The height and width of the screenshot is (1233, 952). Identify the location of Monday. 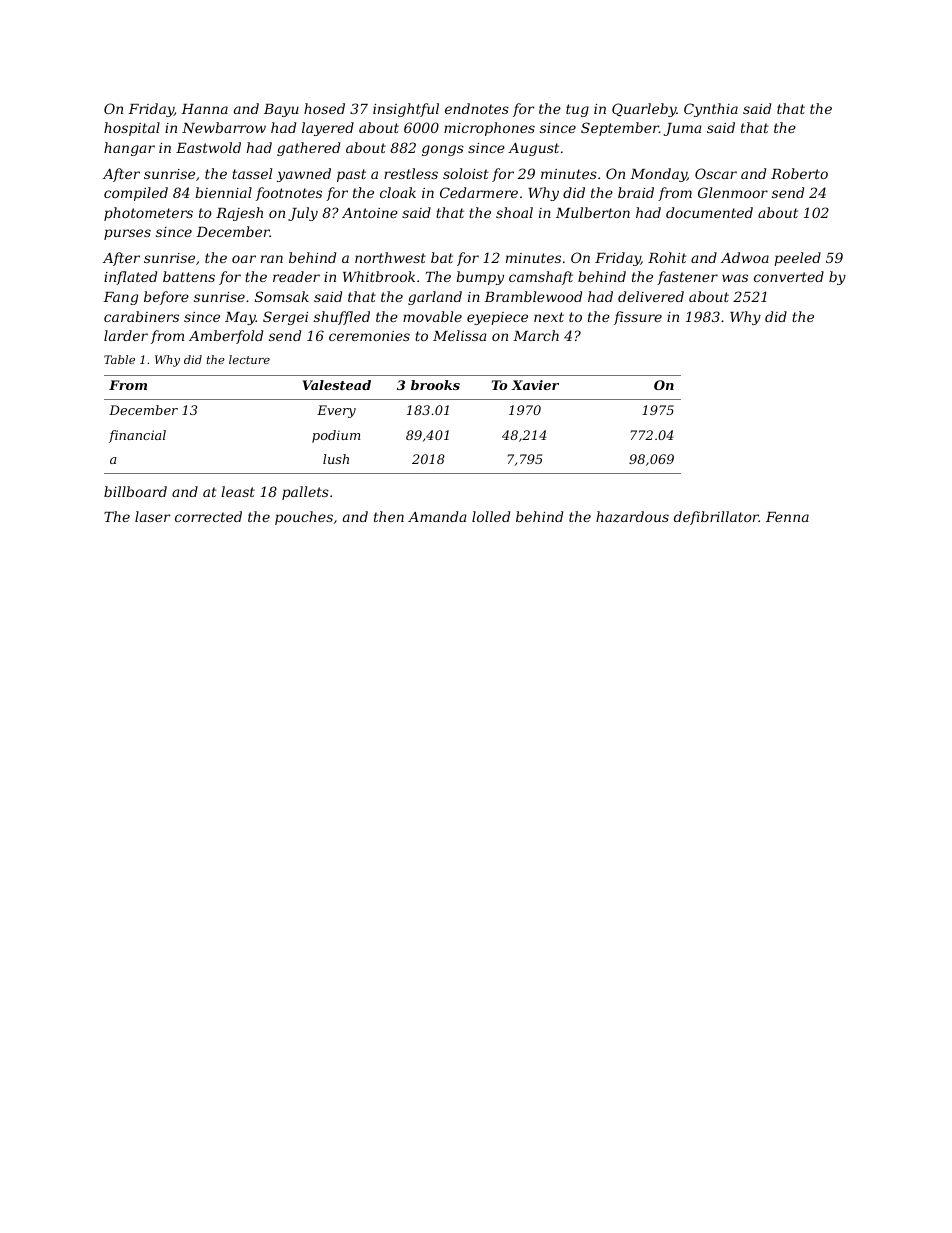
(658, 175).
